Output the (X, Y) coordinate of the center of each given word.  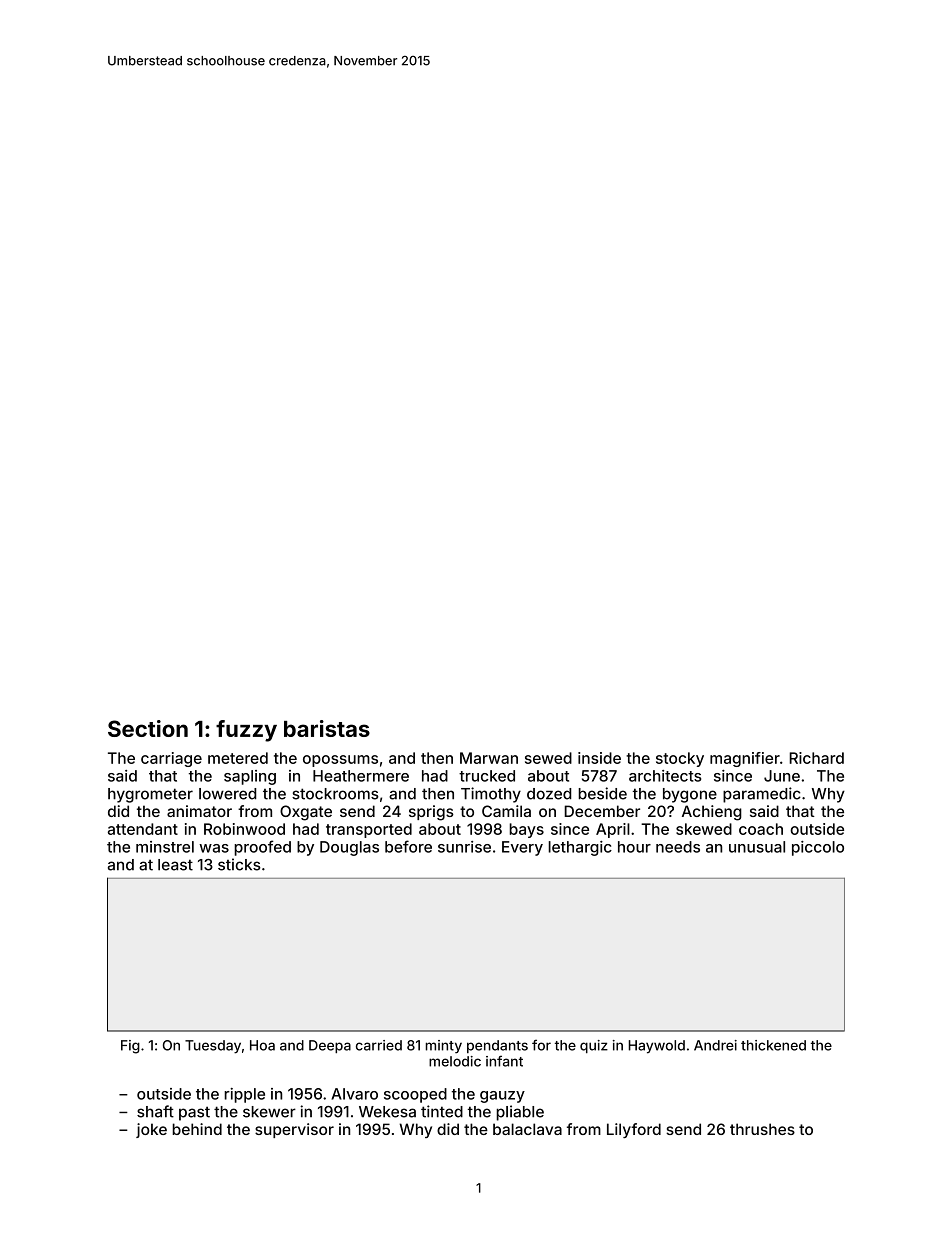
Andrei (715, 1045)
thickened (773, 1045)
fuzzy (246, 731)
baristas (327, 728)
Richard (816, 758)
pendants (497, 1046)
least (175, 865)
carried (379, 1045)
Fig (130, 1047)
